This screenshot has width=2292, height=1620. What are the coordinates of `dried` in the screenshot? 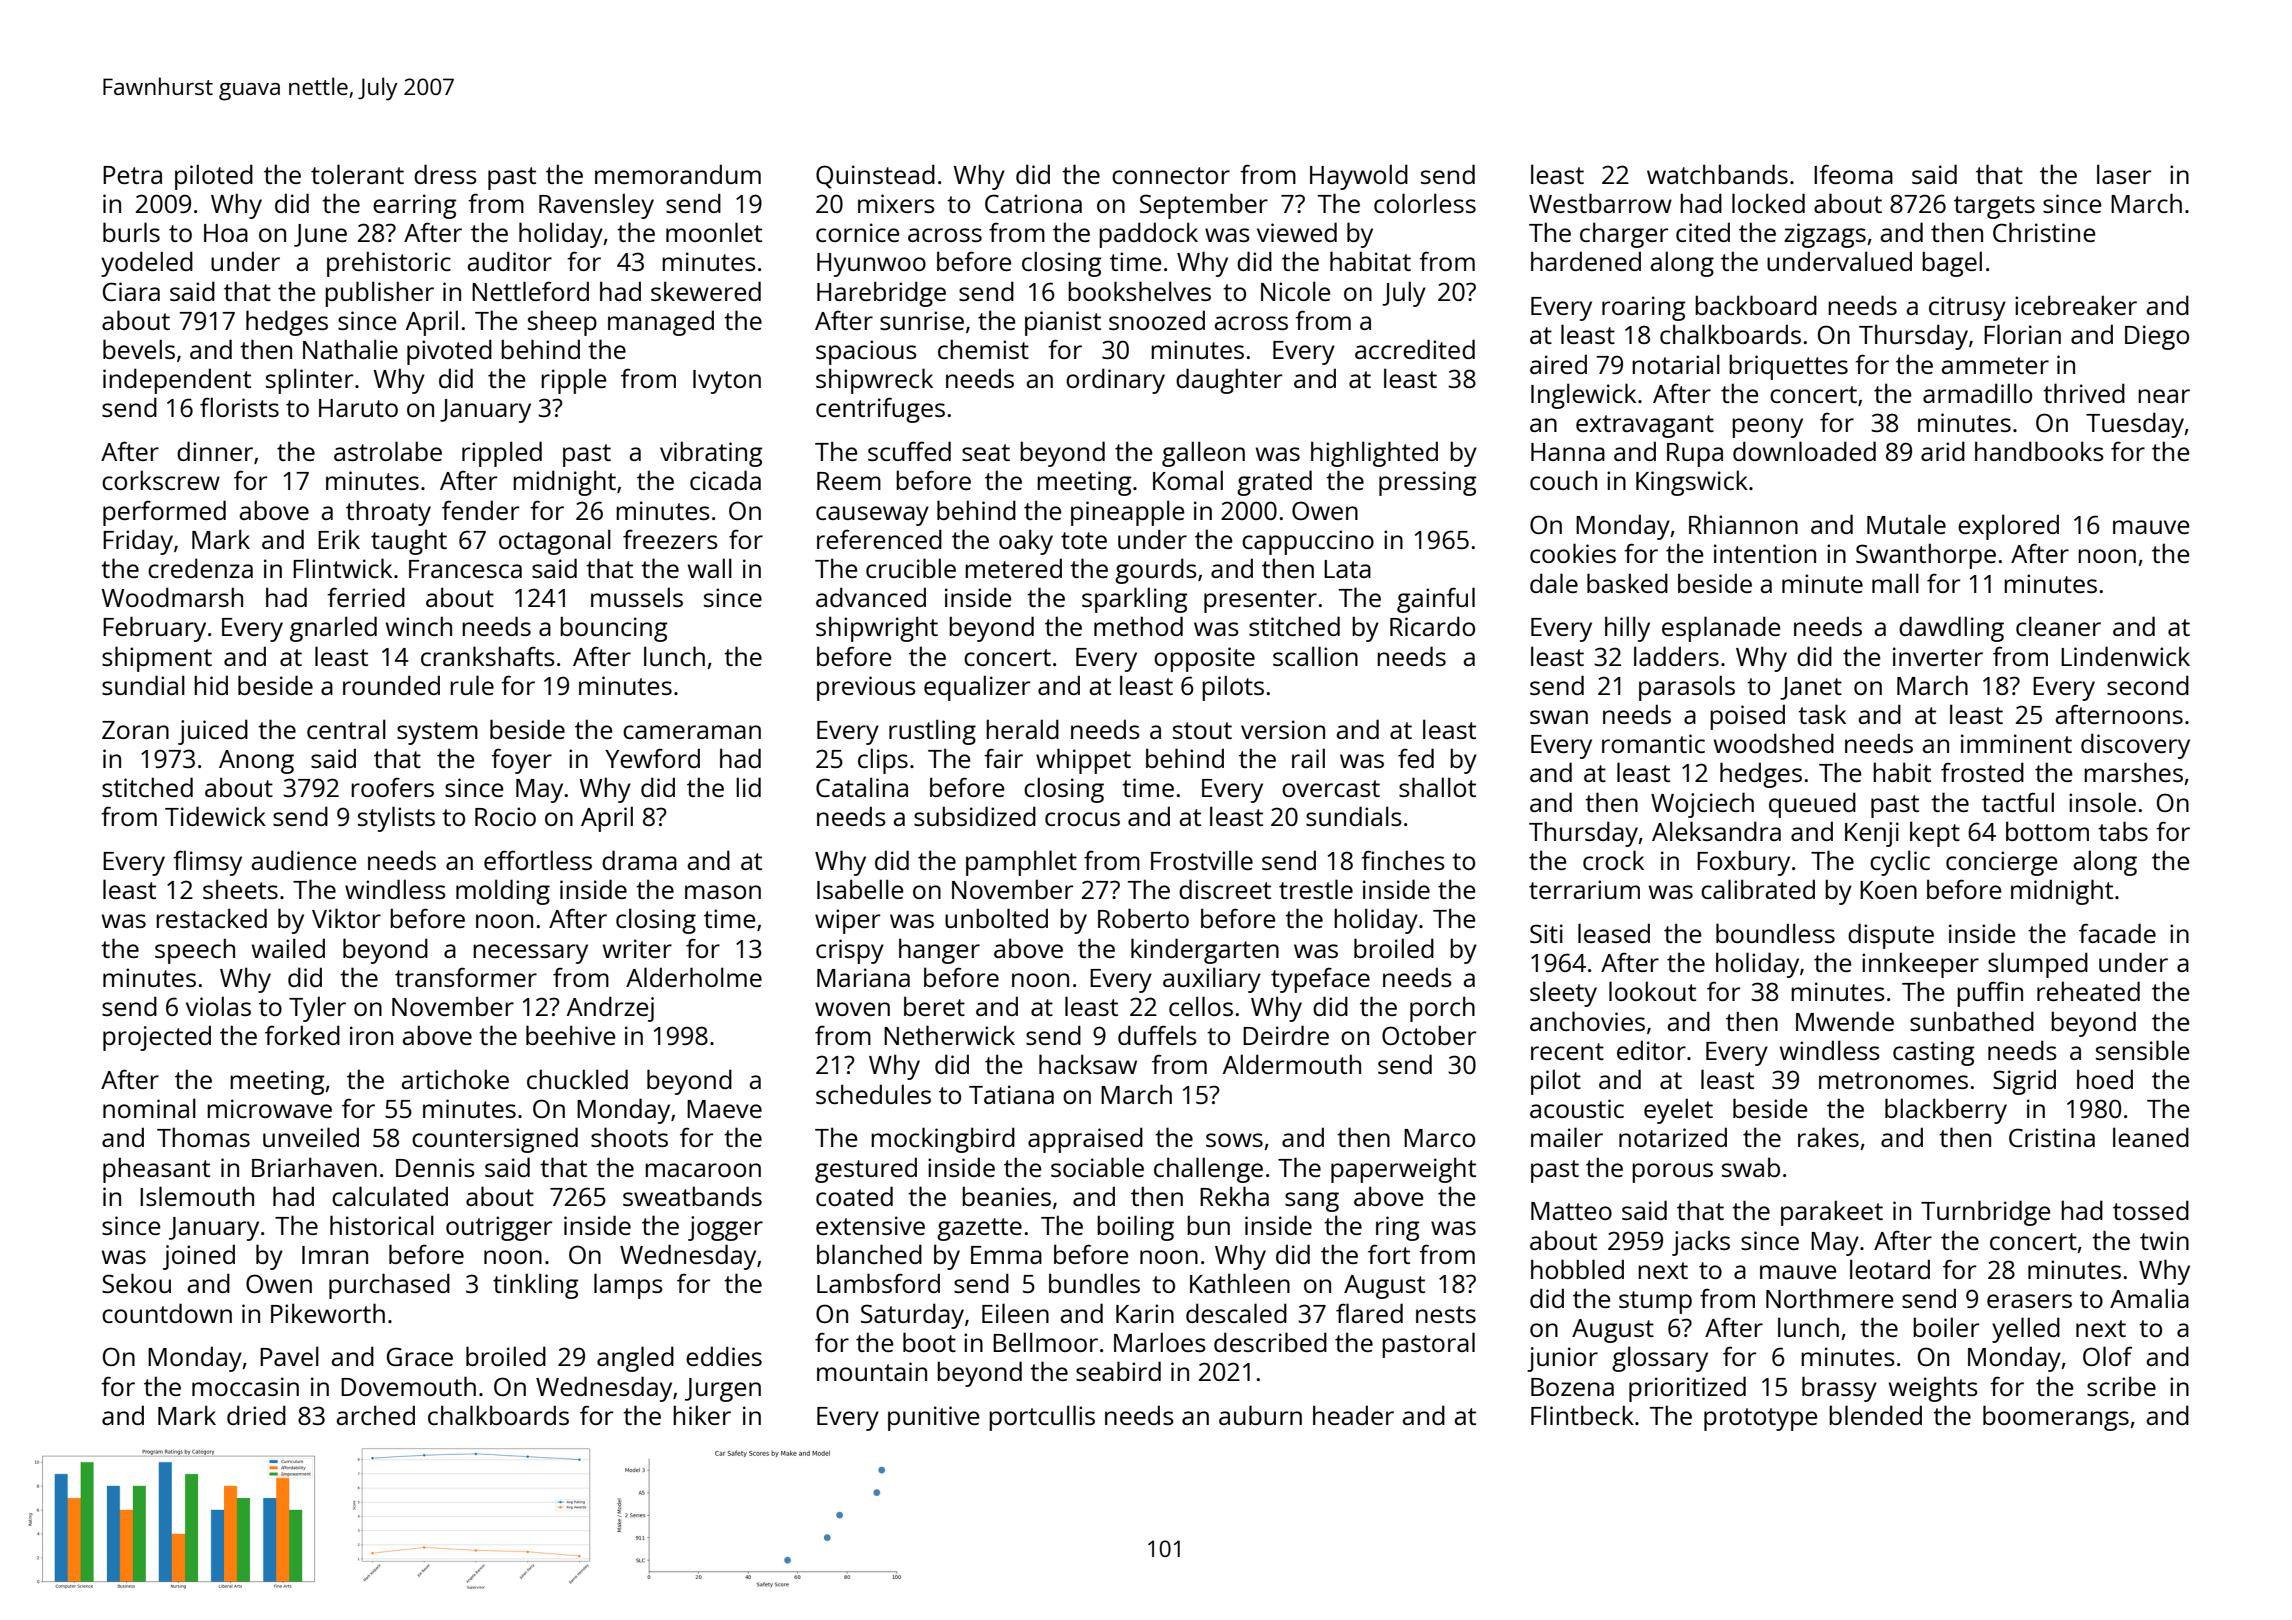 It's located at (256, 1415).
